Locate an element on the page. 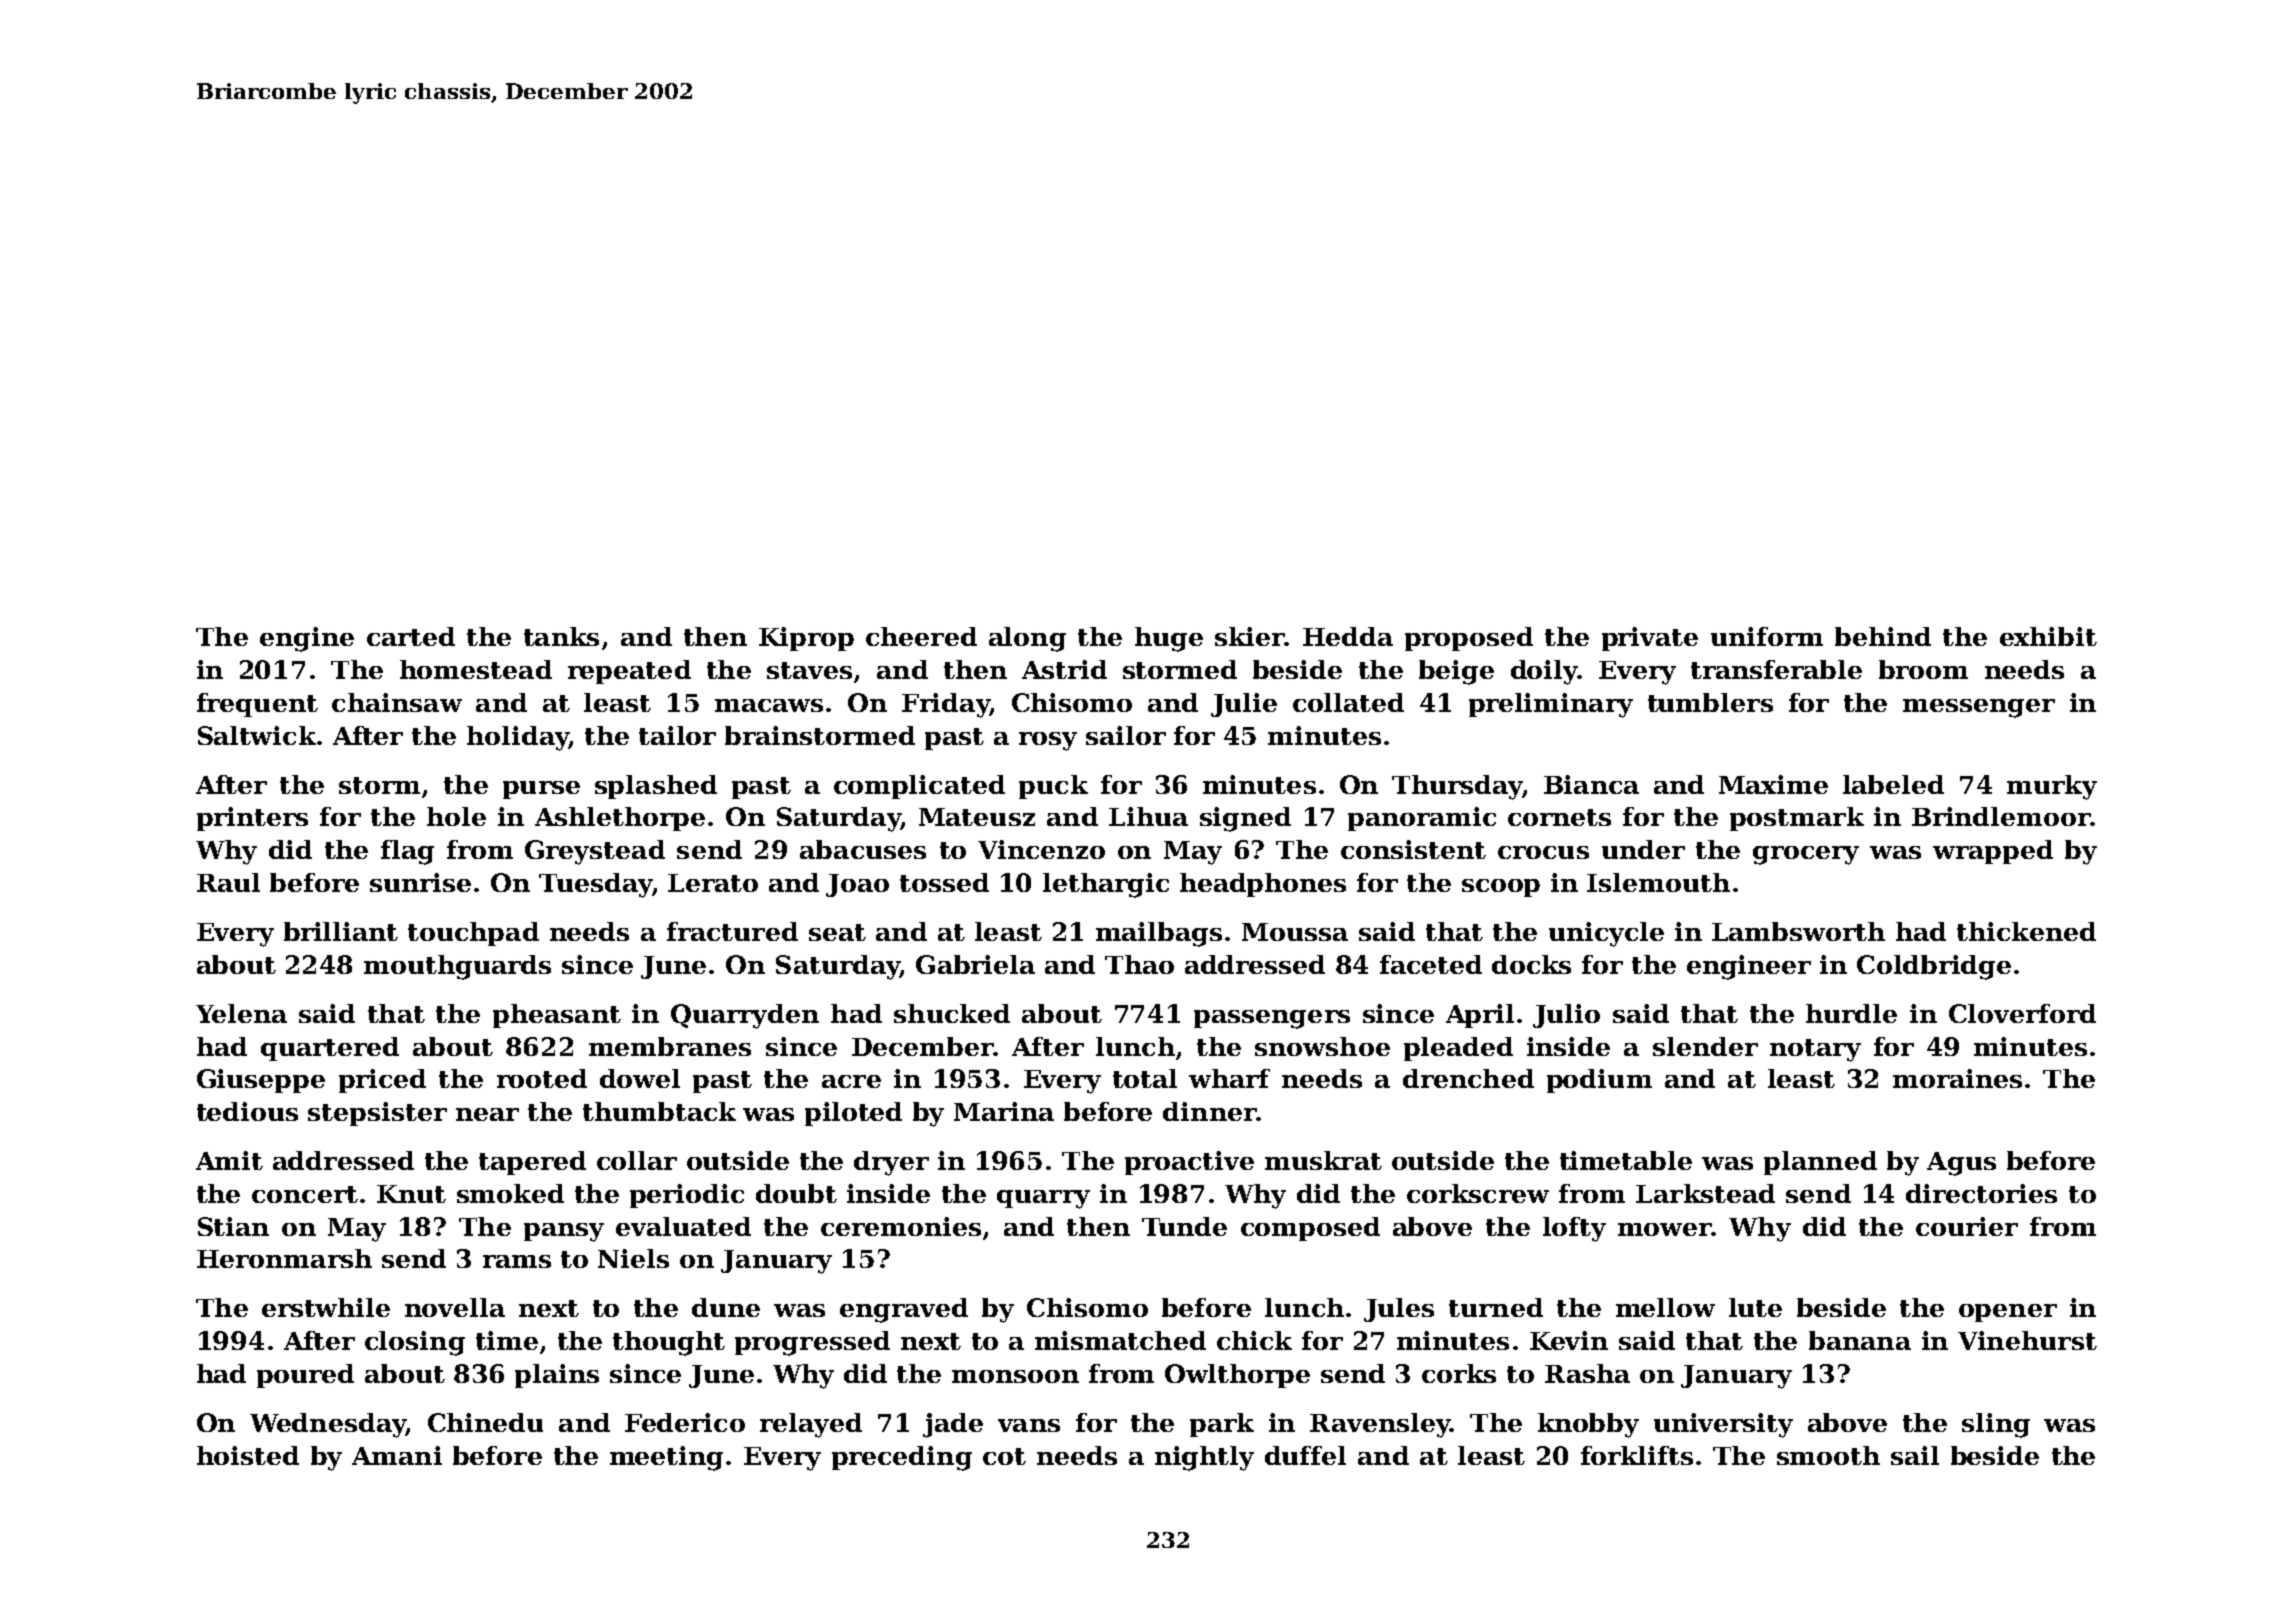  turned is located at coordinates (1496, 1307).
